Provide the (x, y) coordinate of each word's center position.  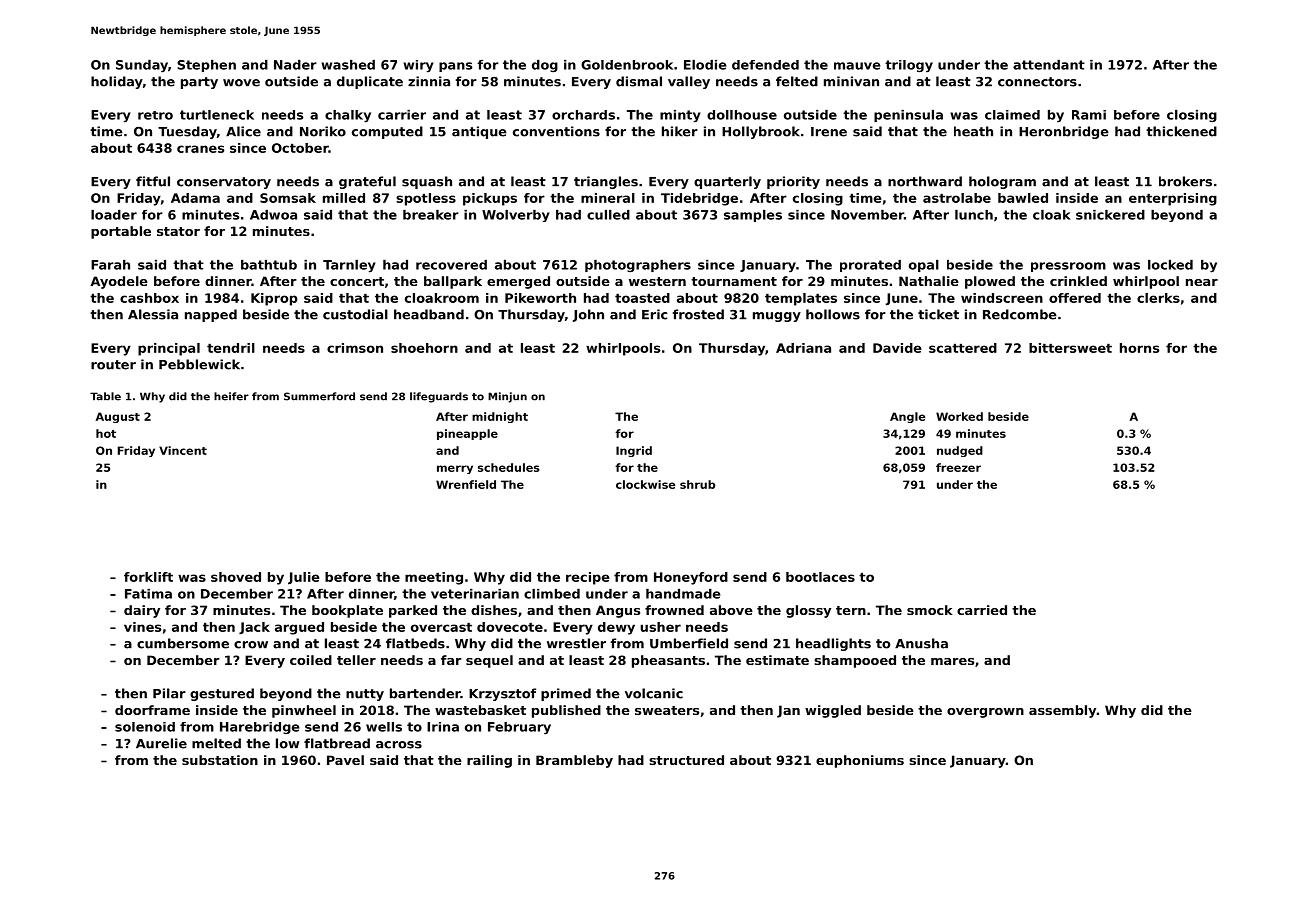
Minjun (507, 397)
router (113, 365)
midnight (500, 417)
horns (1139, 348)
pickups (490, 199)
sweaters (667, 710)
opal (924, 266)
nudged (960, 451)
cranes (200, 149)
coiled (311, 660)
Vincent (183, 450)
